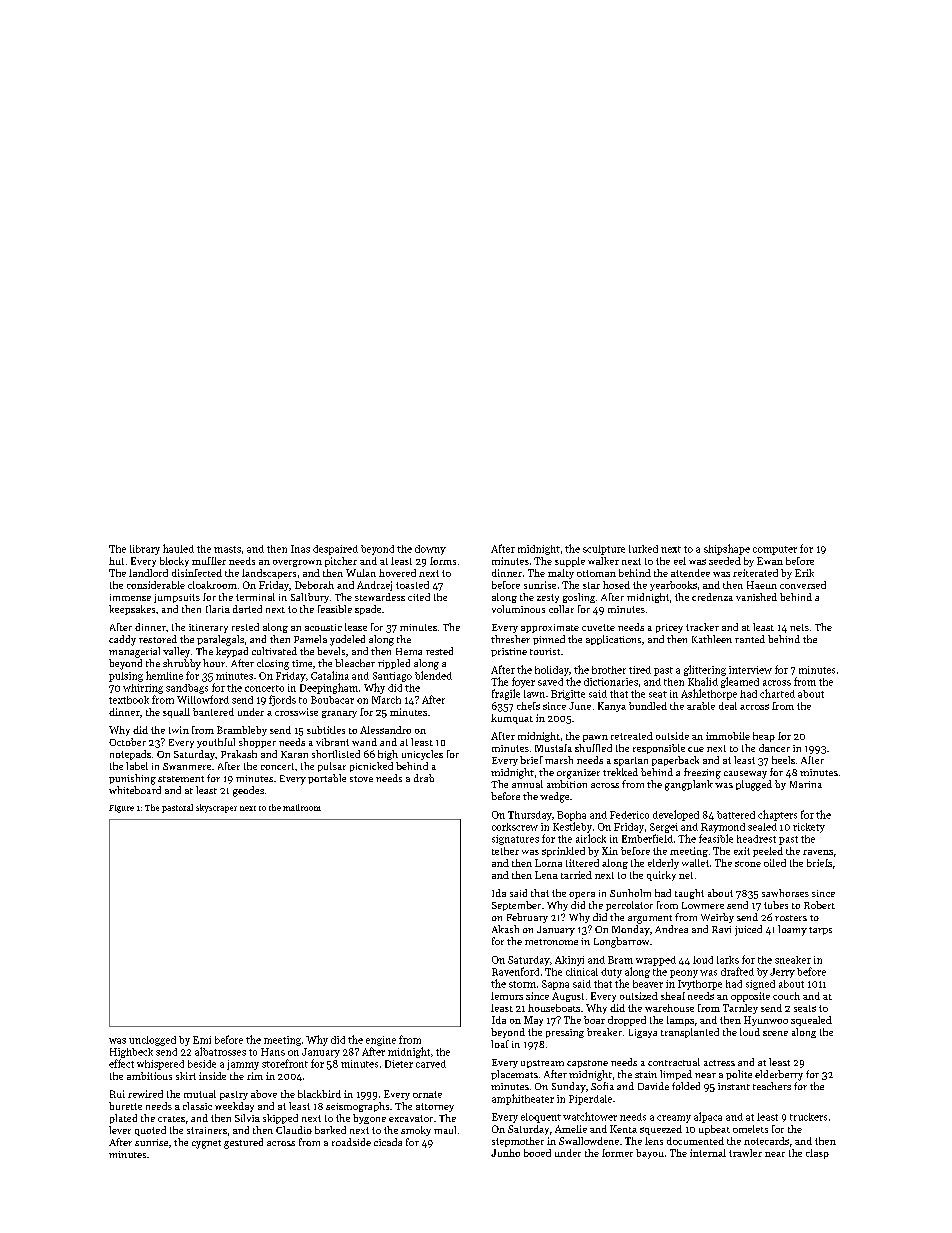 Image resolution: width=952 pixels, height=1233 pixels. What do you see at coordinates (512, 719) in the screenshot?
I see `kumquat` at bounding box center [512, 719].
